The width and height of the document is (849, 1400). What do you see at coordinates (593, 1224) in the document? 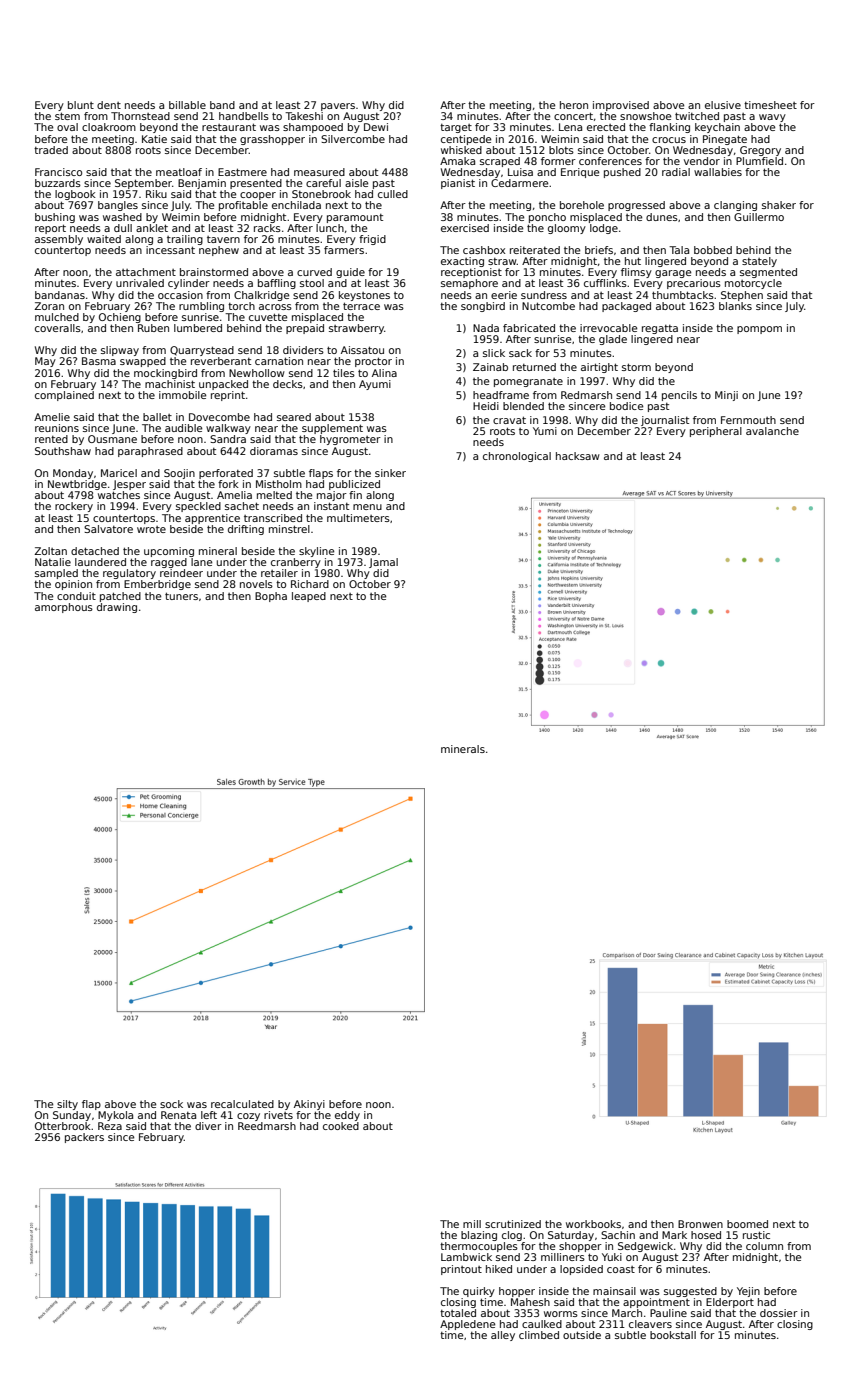
I see `workbooks` at bounding box center [593, 1224].
